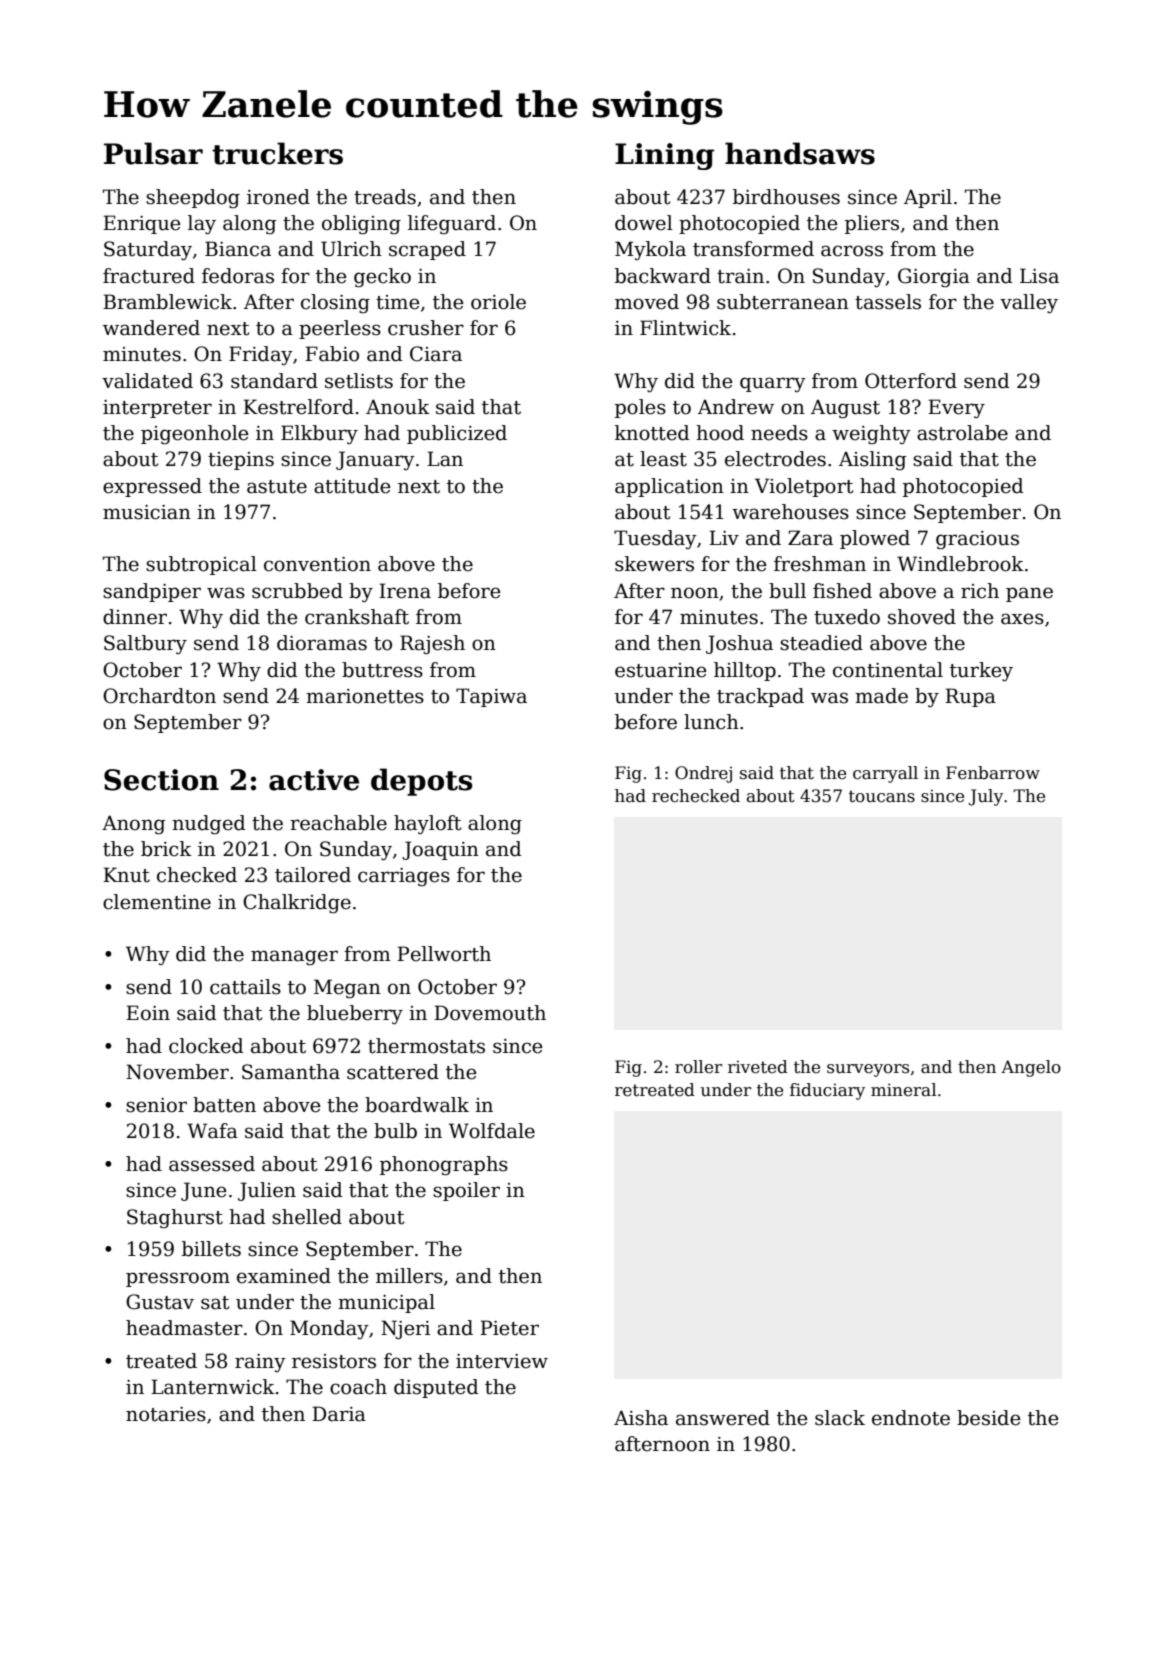  What do you see at coordinates (885, 774) in the page?
I see `carryall` at bounding box center [885, 774].
